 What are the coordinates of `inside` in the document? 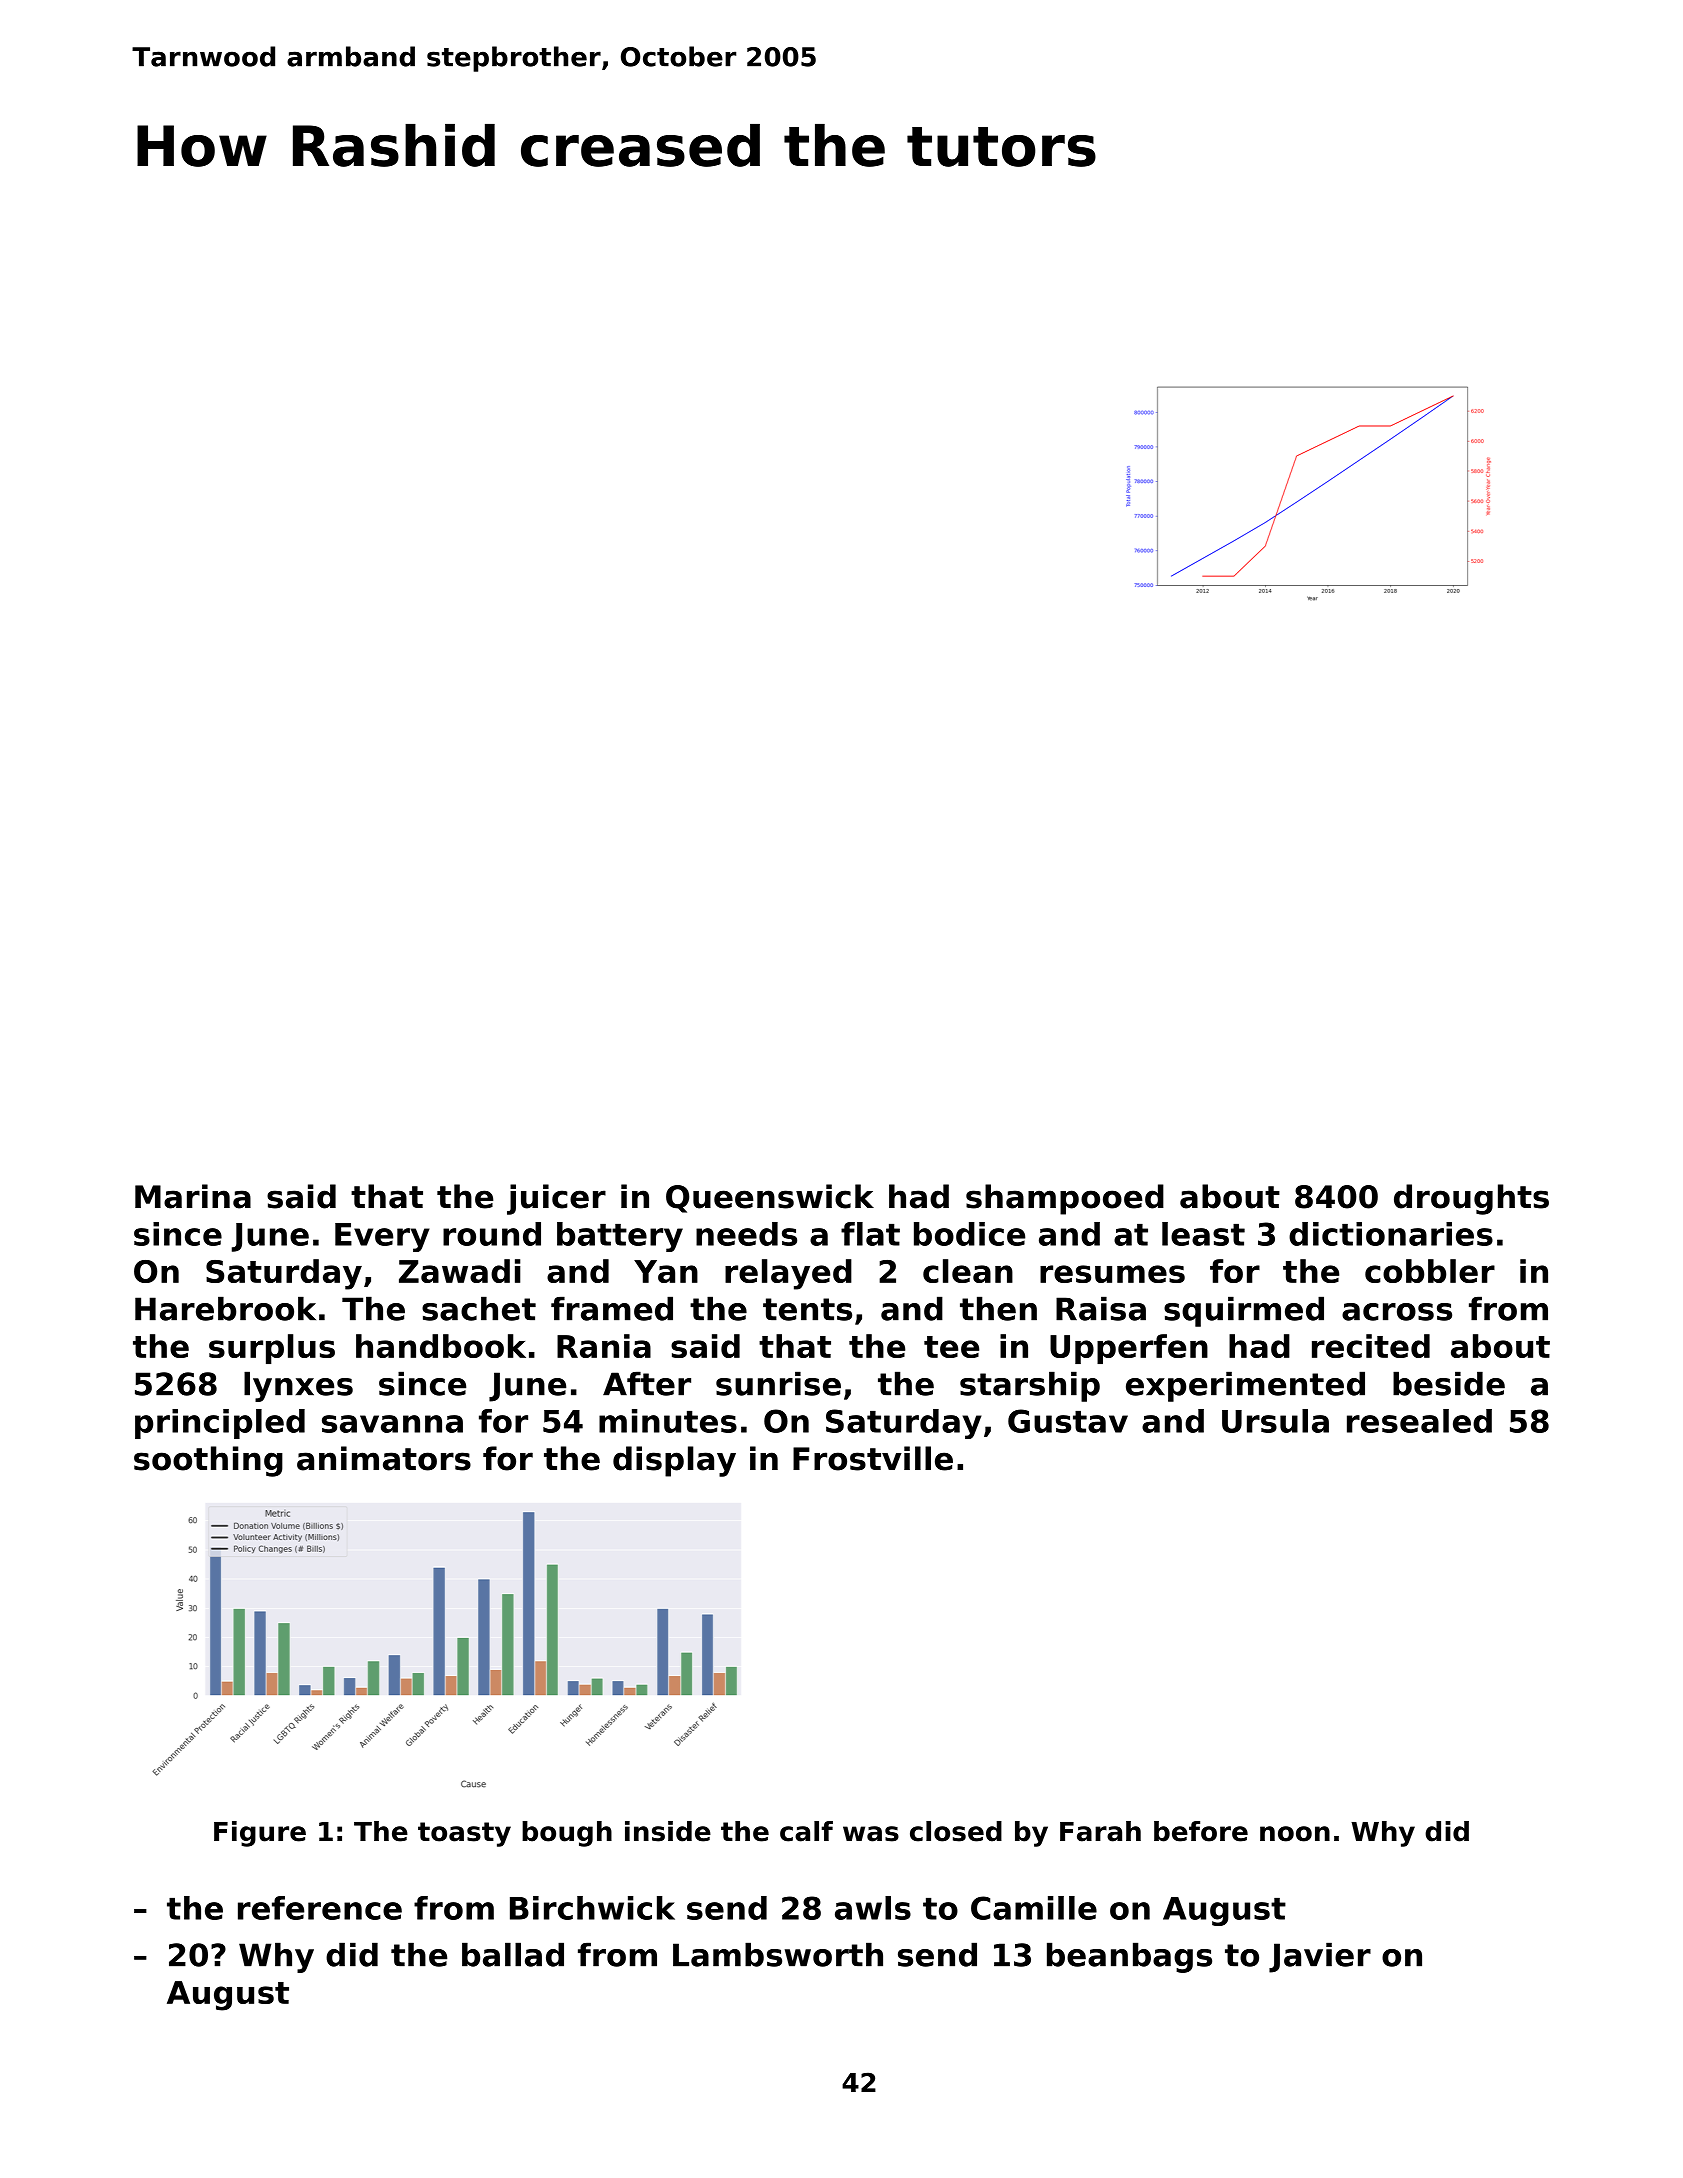 It's located at (668, 1831).
